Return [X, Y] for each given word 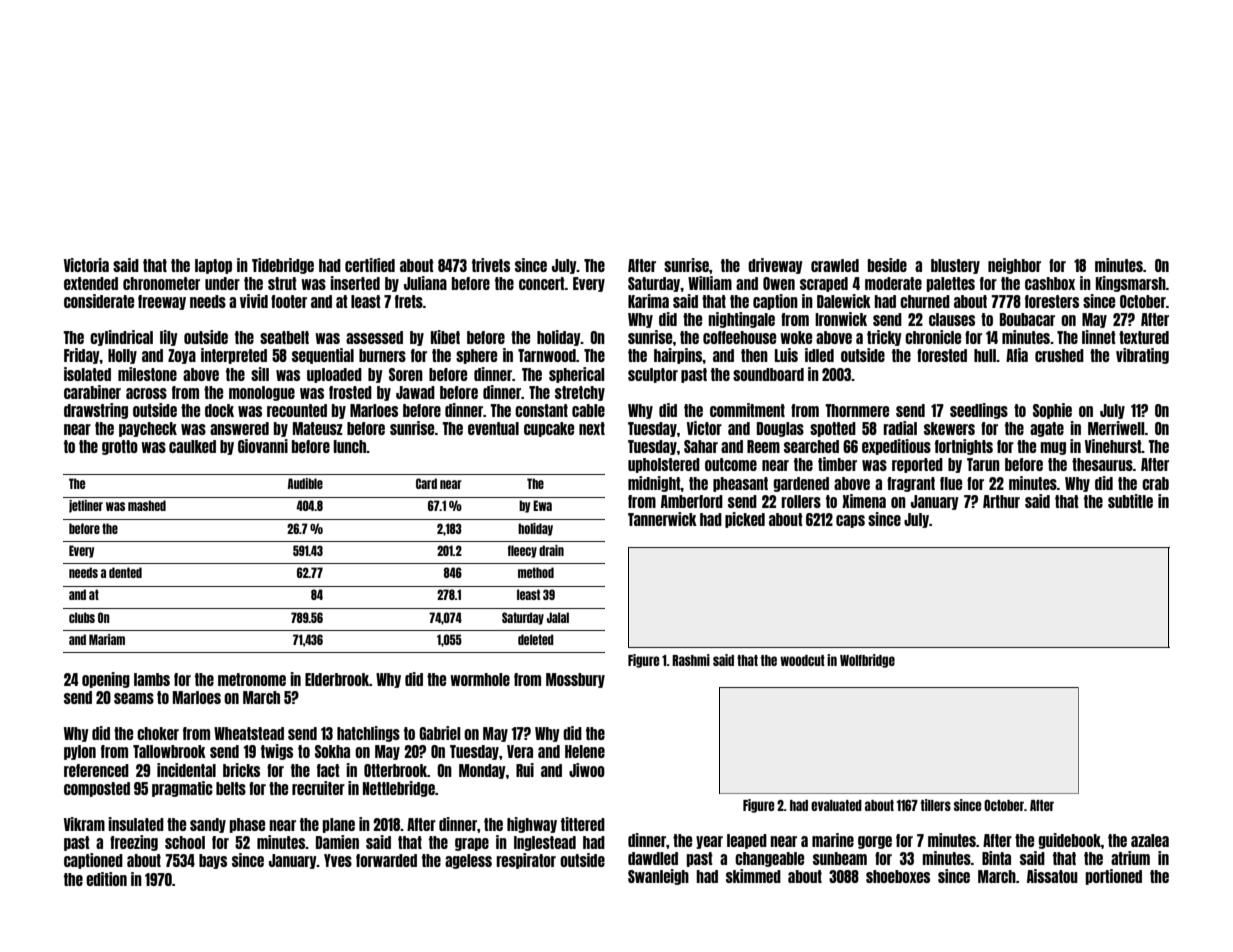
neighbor [1014, 266]
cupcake [549, 429]
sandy [208, 825]
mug [1053, 448]
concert [542, 283]
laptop [213, 266]
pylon [80, 752]
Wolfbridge [867, 661]
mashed [147, 505]
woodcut [802, 660]
